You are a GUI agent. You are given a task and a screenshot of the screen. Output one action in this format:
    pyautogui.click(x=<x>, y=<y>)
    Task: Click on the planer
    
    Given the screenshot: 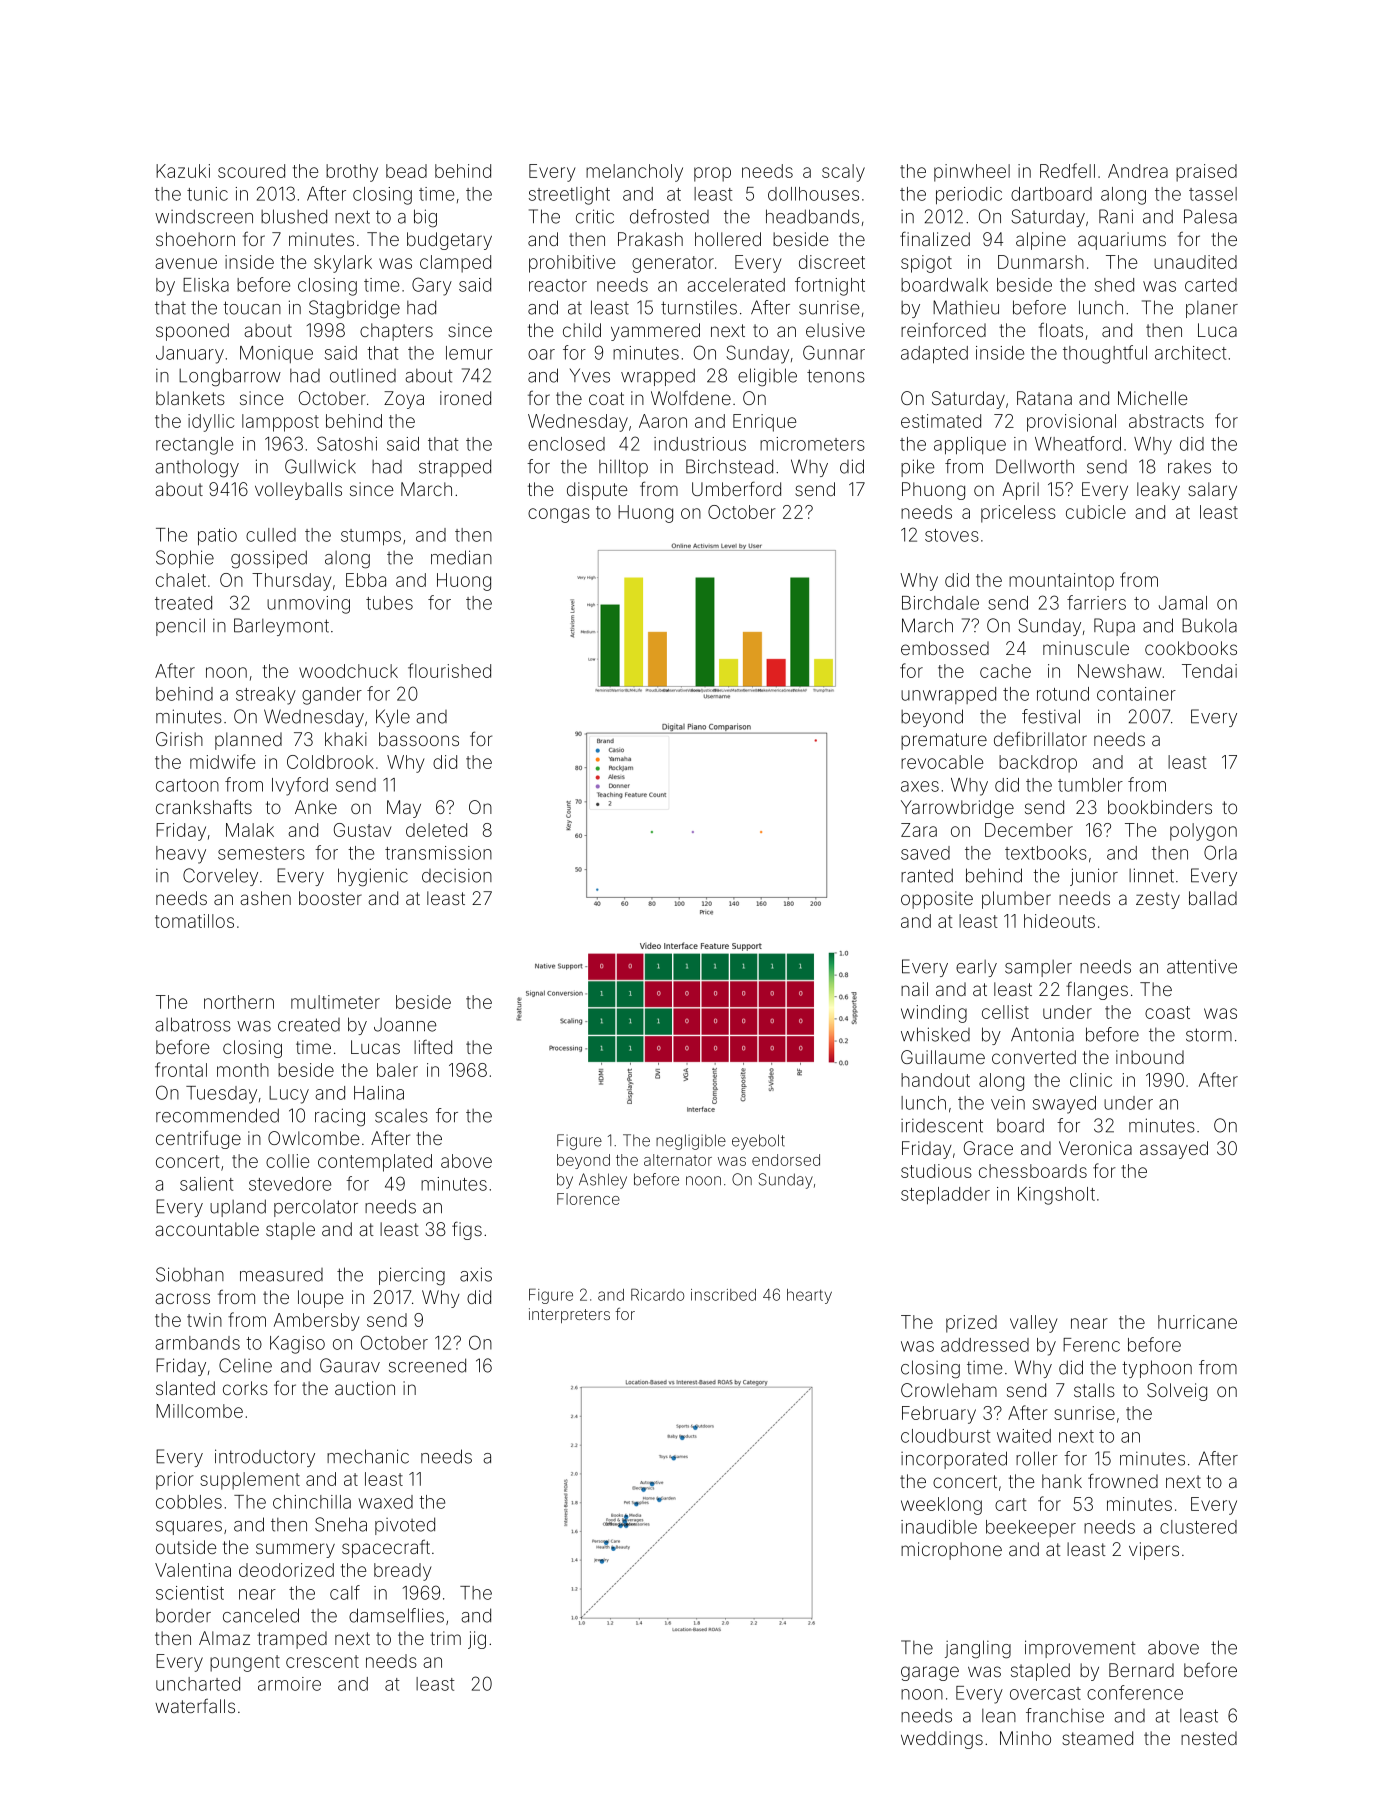 What is the action you would take?
    pyautogui.click(x=1212, y=309)
